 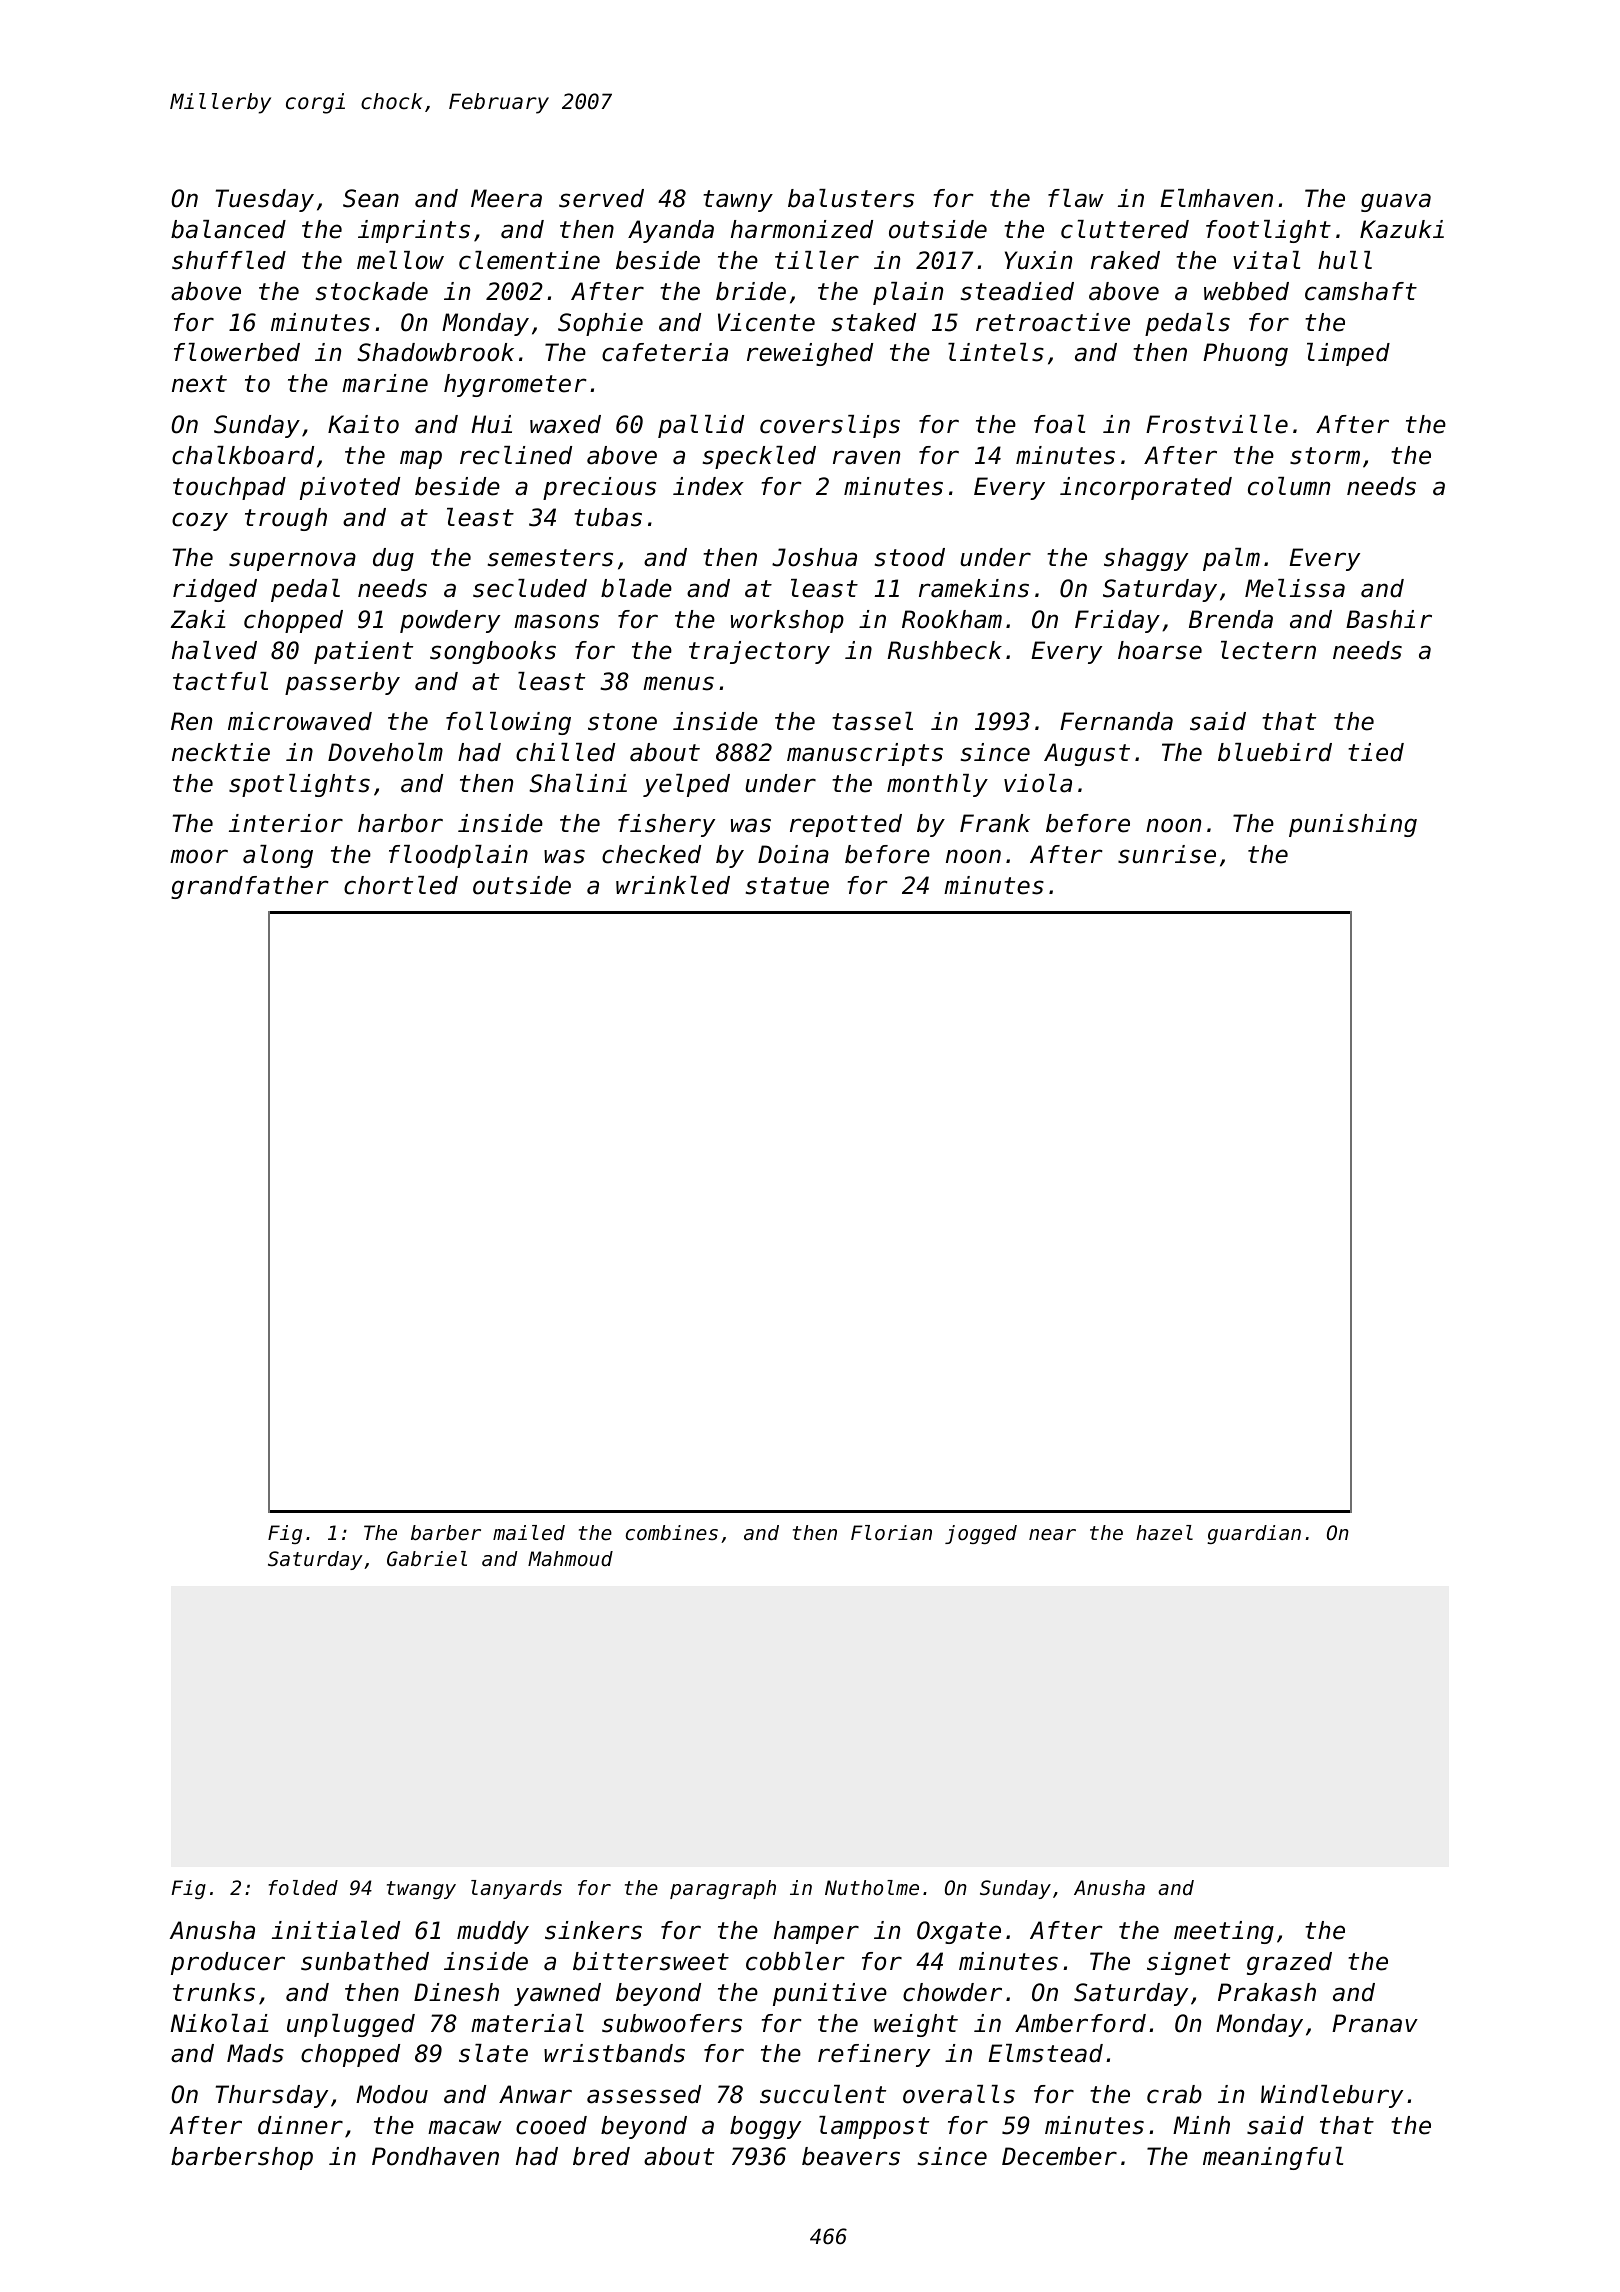 What do you see at coordinates (672, 1533) in the document?
I see `combines` at bounding box center [672, 1533].
